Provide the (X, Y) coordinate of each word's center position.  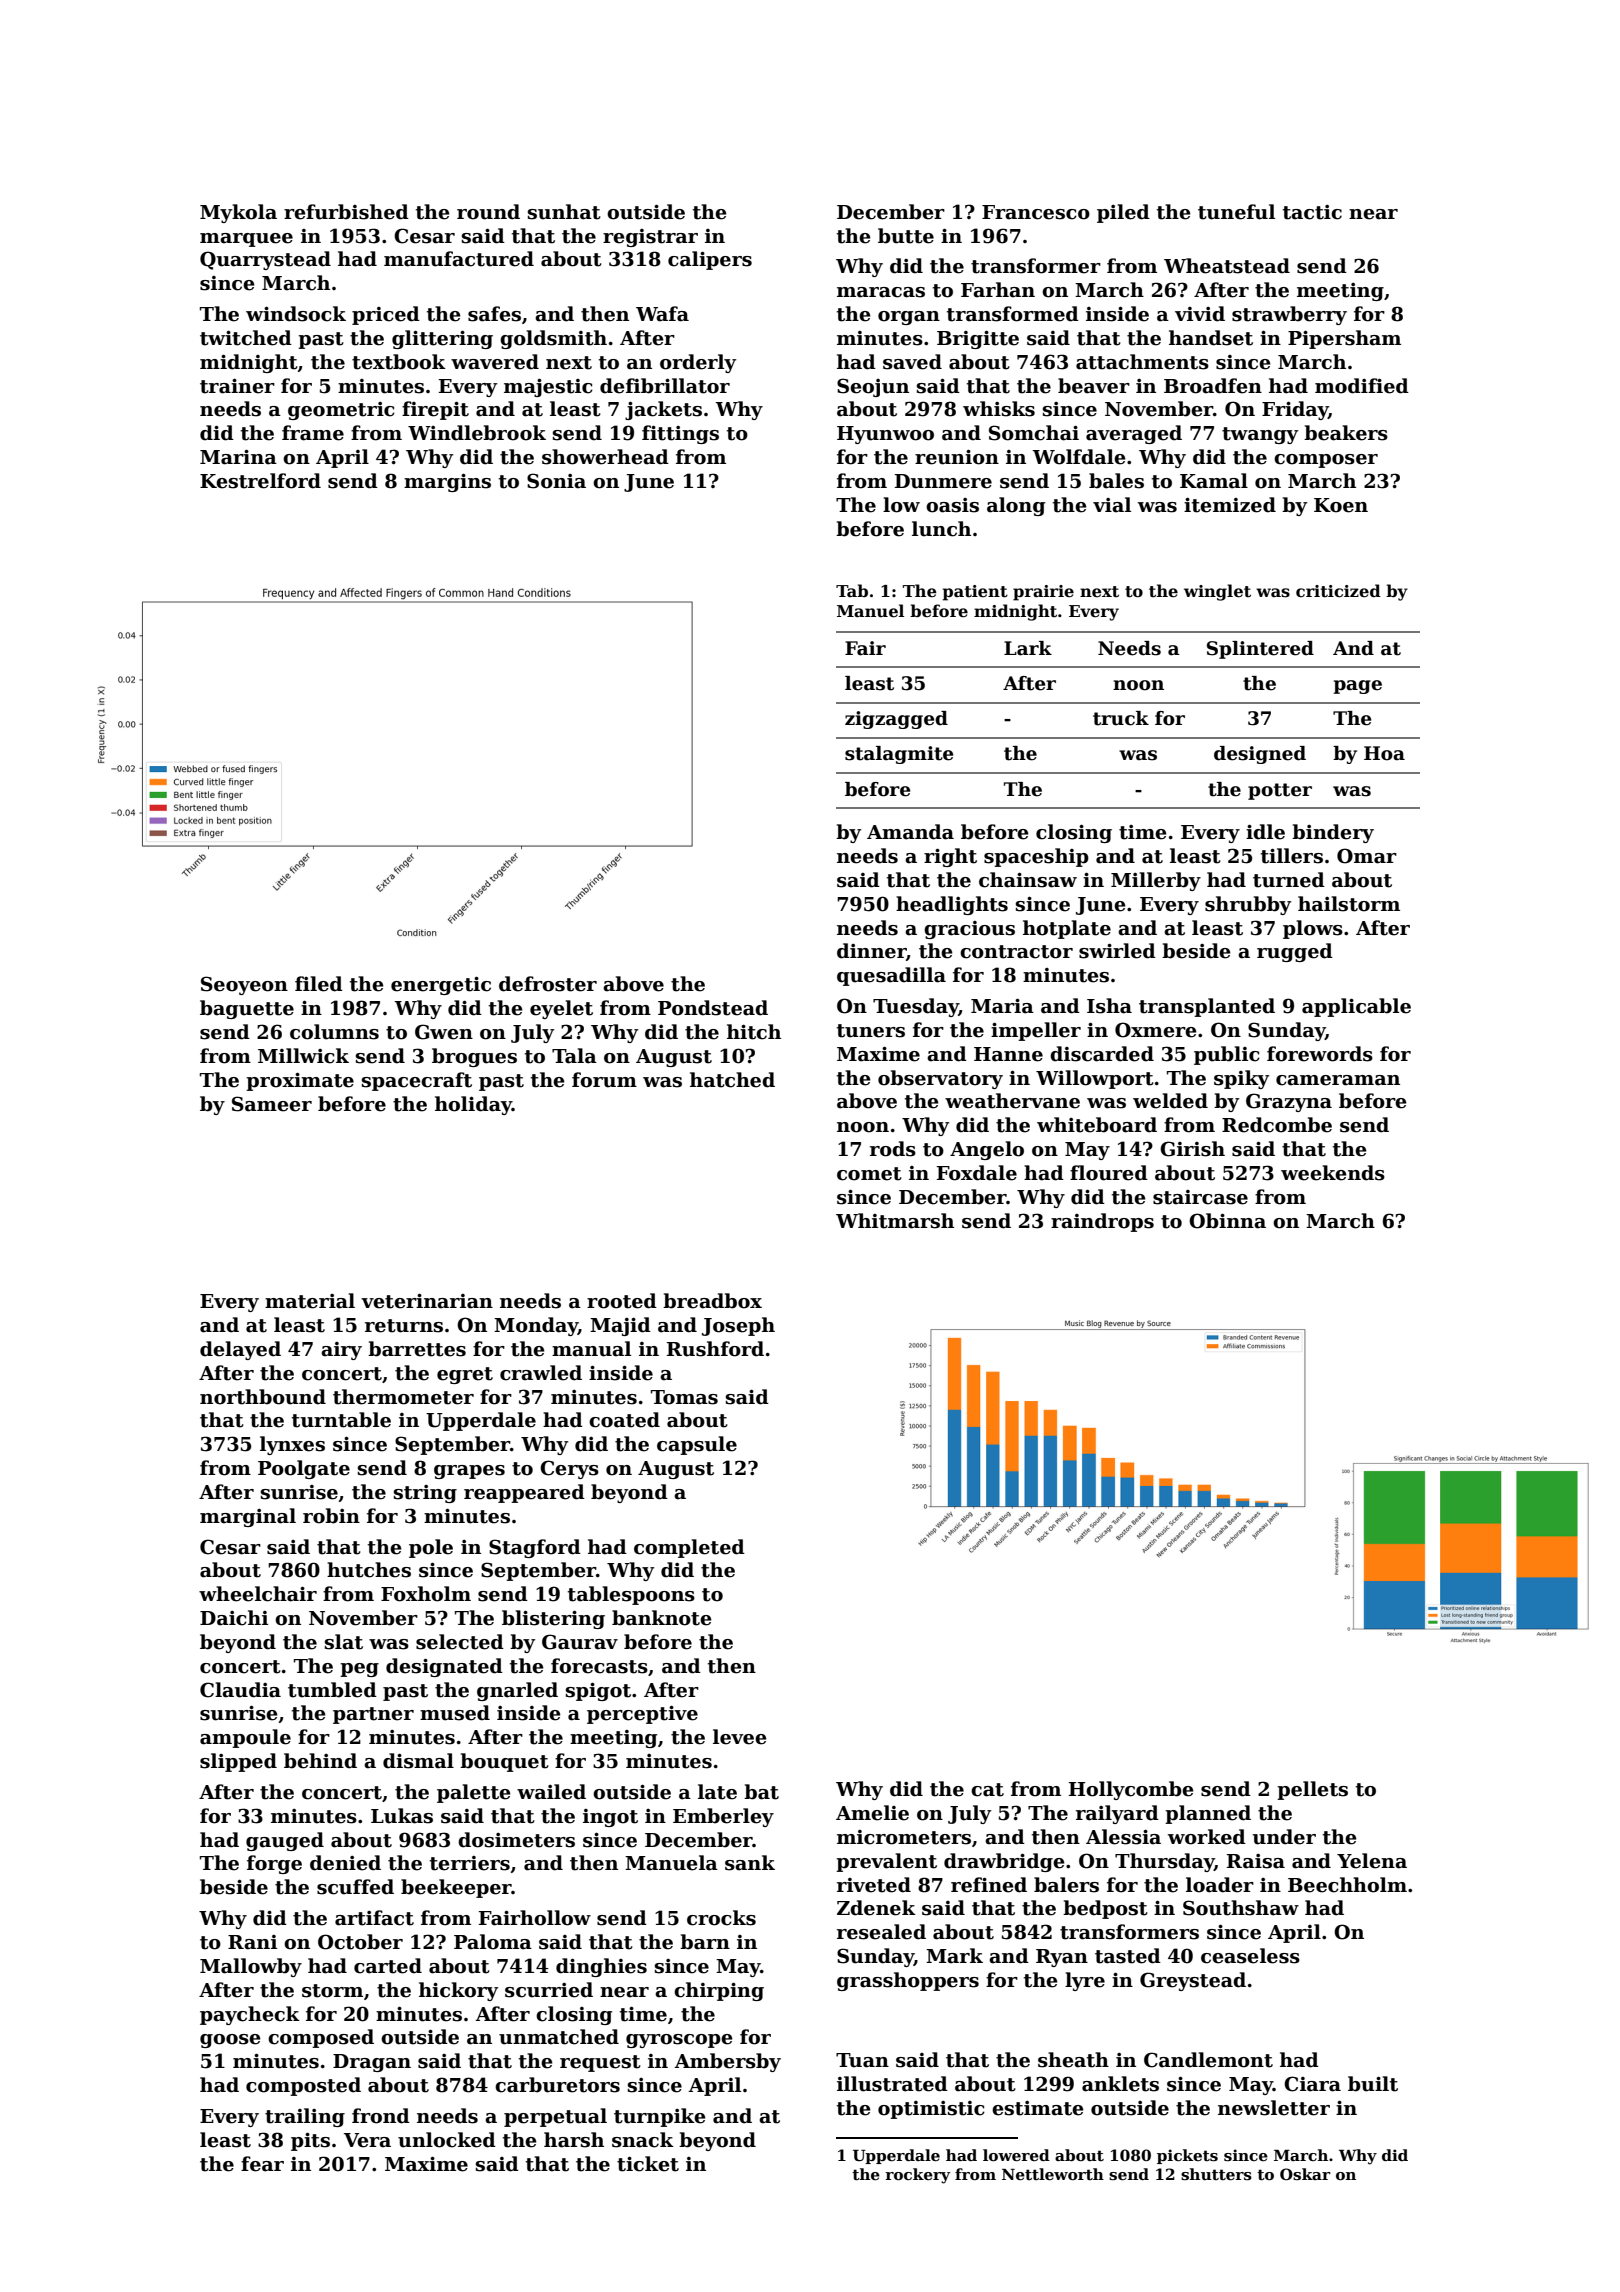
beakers (1346, 433)
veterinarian (427, 1301)
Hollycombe (1131, 1790)
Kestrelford (260, 481)
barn (705, 1942)
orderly (698, 363)
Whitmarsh (895, 1221)
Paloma (493, 1942)
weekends (1333, 1173)
